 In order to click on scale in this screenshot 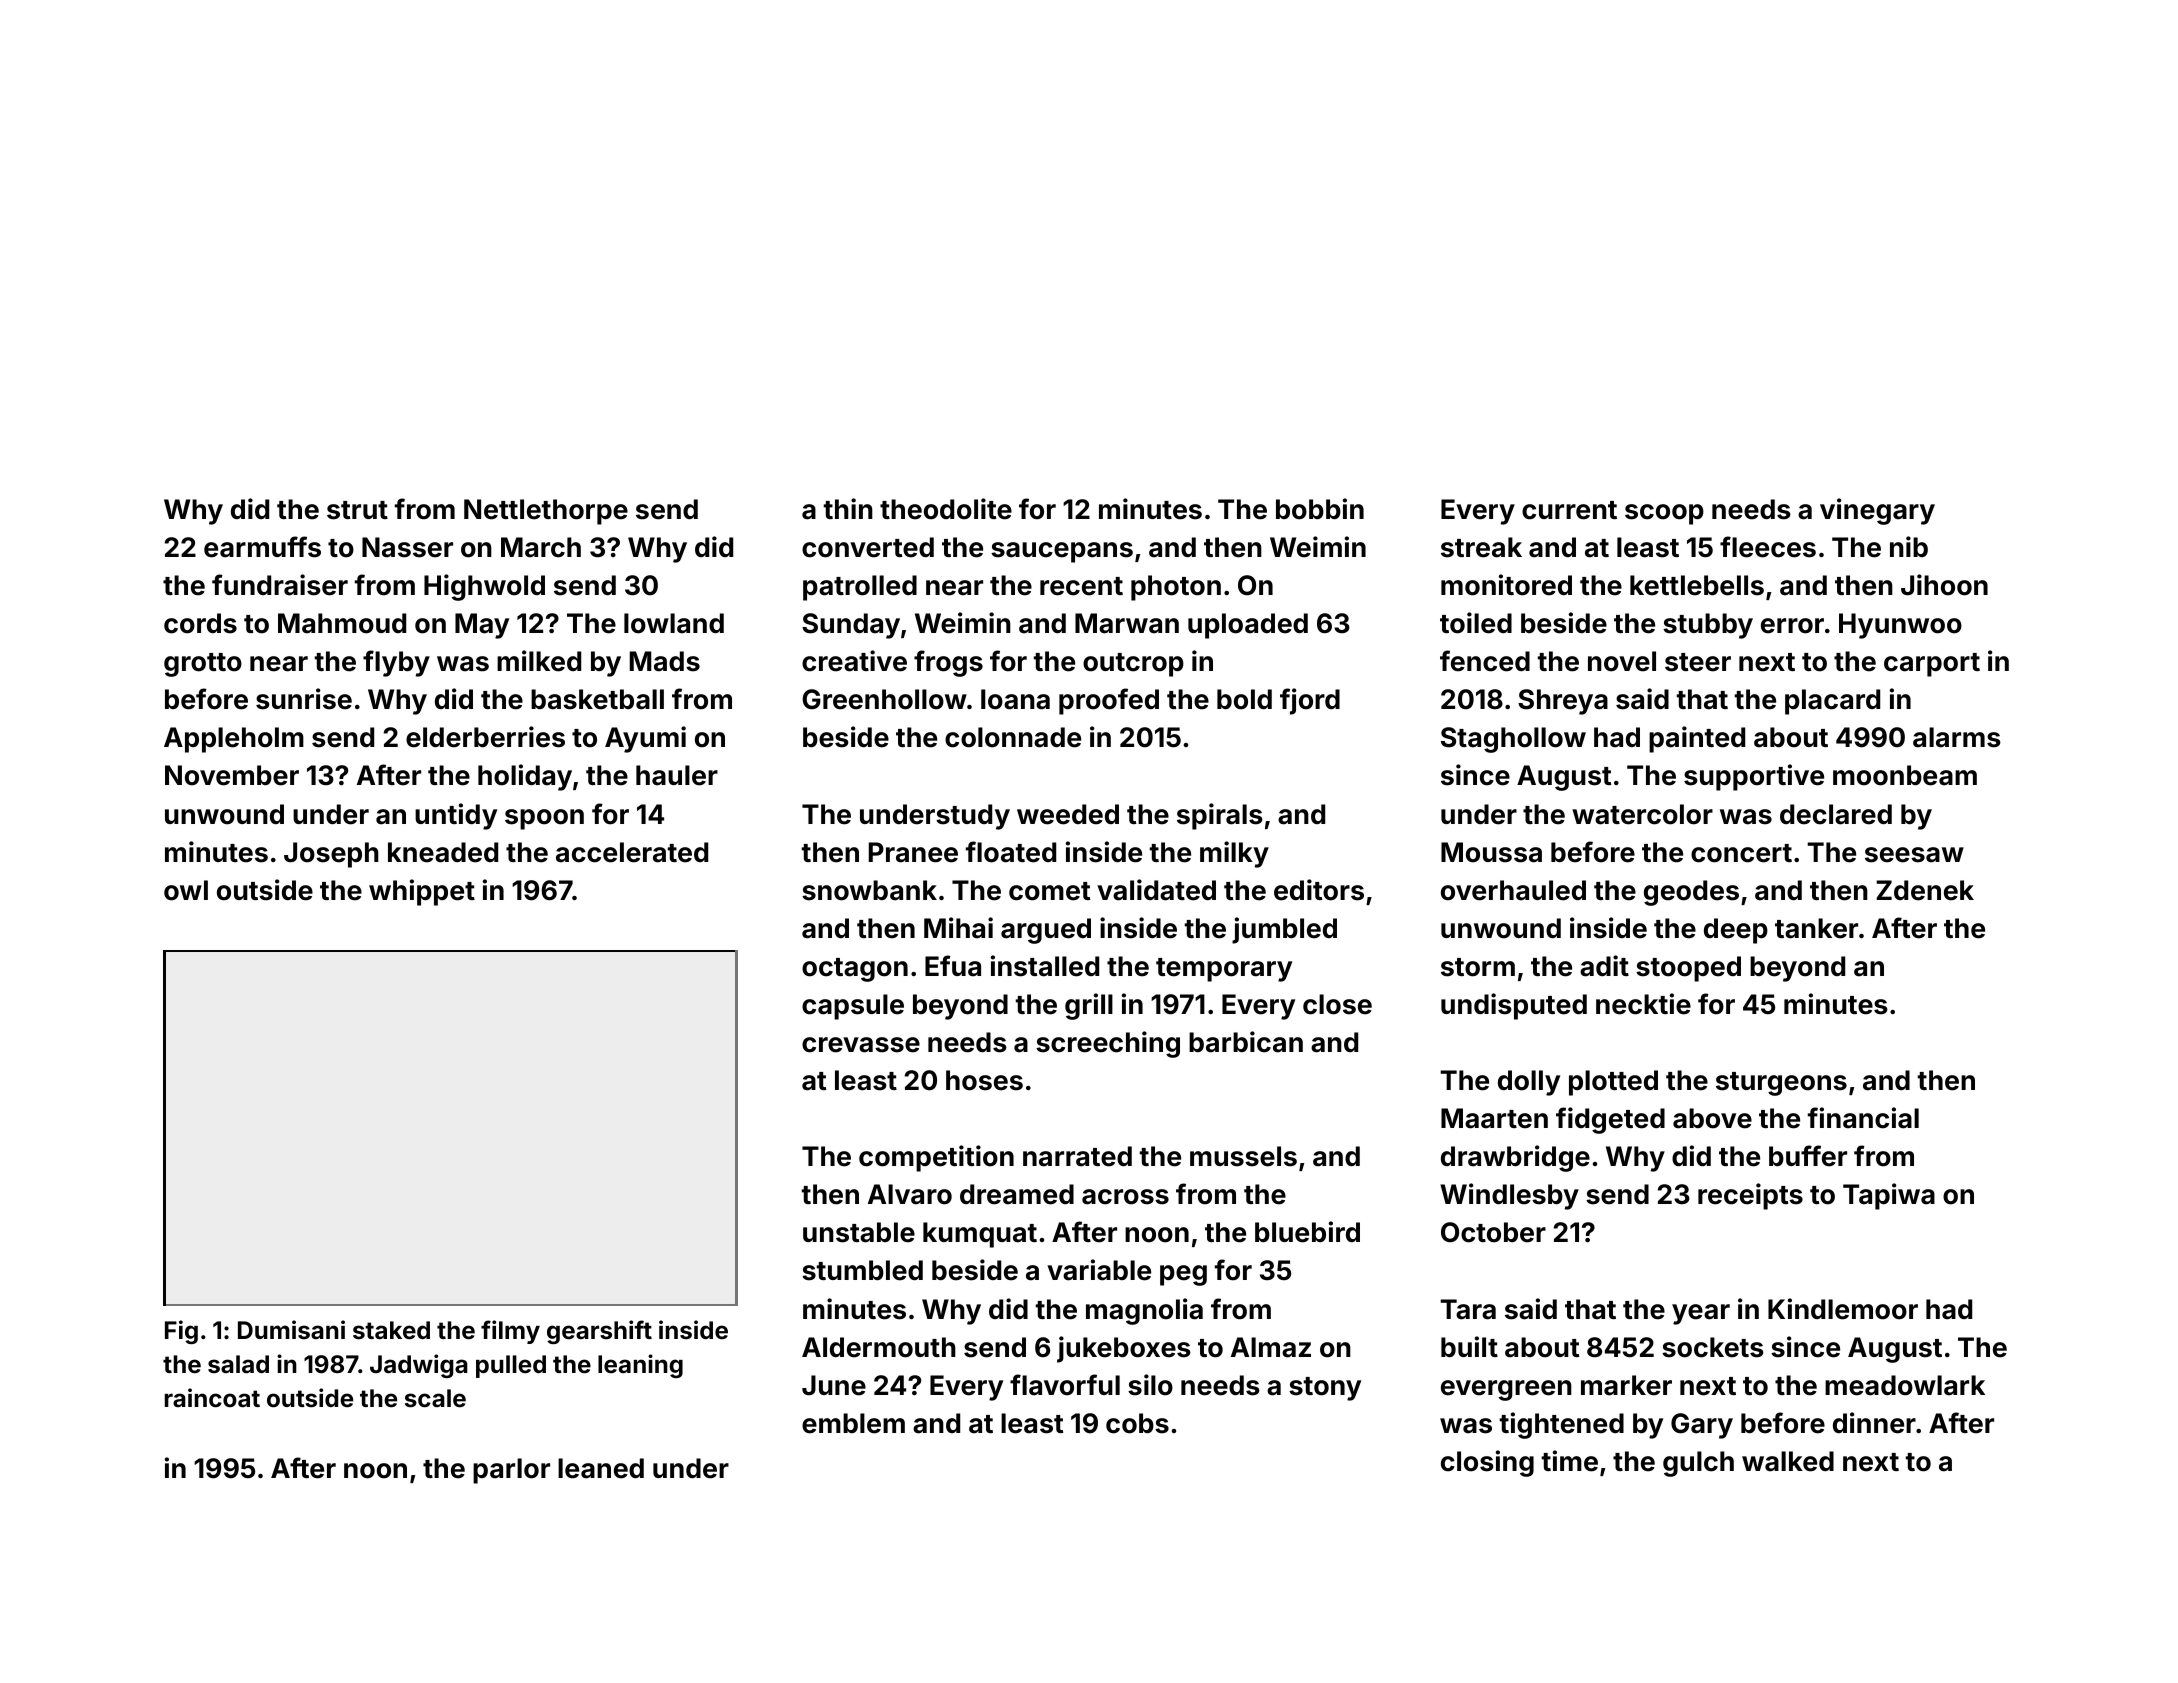, I will do `click(435, 1398)`.
